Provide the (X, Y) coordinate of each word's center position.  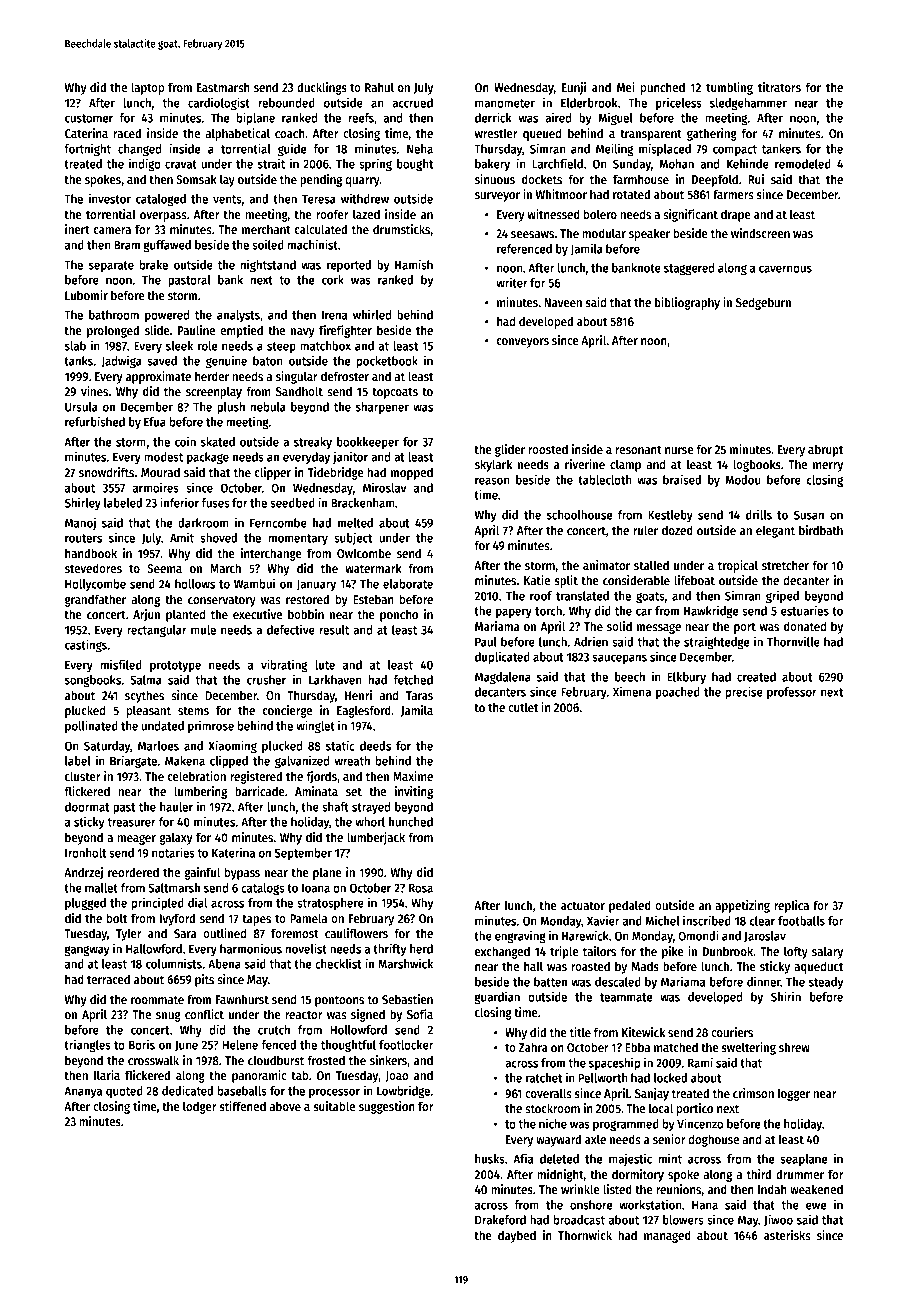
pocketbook (387, 362)
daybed (517, 1236)
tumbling (729, 88)
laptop (148, 88)
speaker (649, 234)
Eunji (574, 88)
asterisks (787, 1235)
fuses (215, 503)
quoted (124, 1092)
